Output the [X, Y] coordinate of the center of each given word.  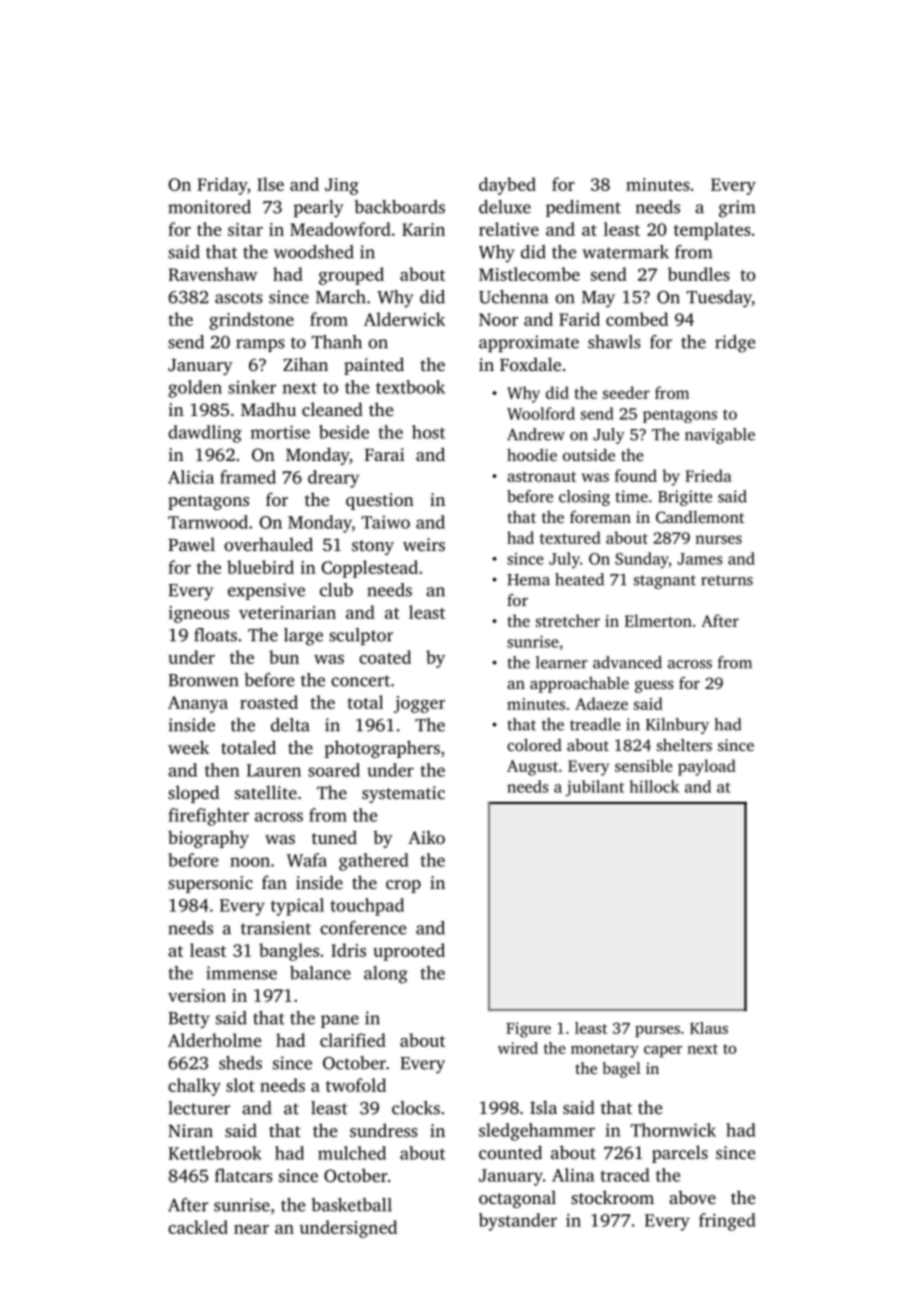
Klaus [709, 1028]
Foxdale [530, 364]
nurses [718, 539]
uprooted [409, 952]
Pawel [191, 544]
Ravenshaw [212, 274]
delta [290, 725]
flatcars [244, 1175]
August [532, 768]
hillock [654, 786]
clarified [353, 1040]
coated [385, 657]
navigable [720, 436]
